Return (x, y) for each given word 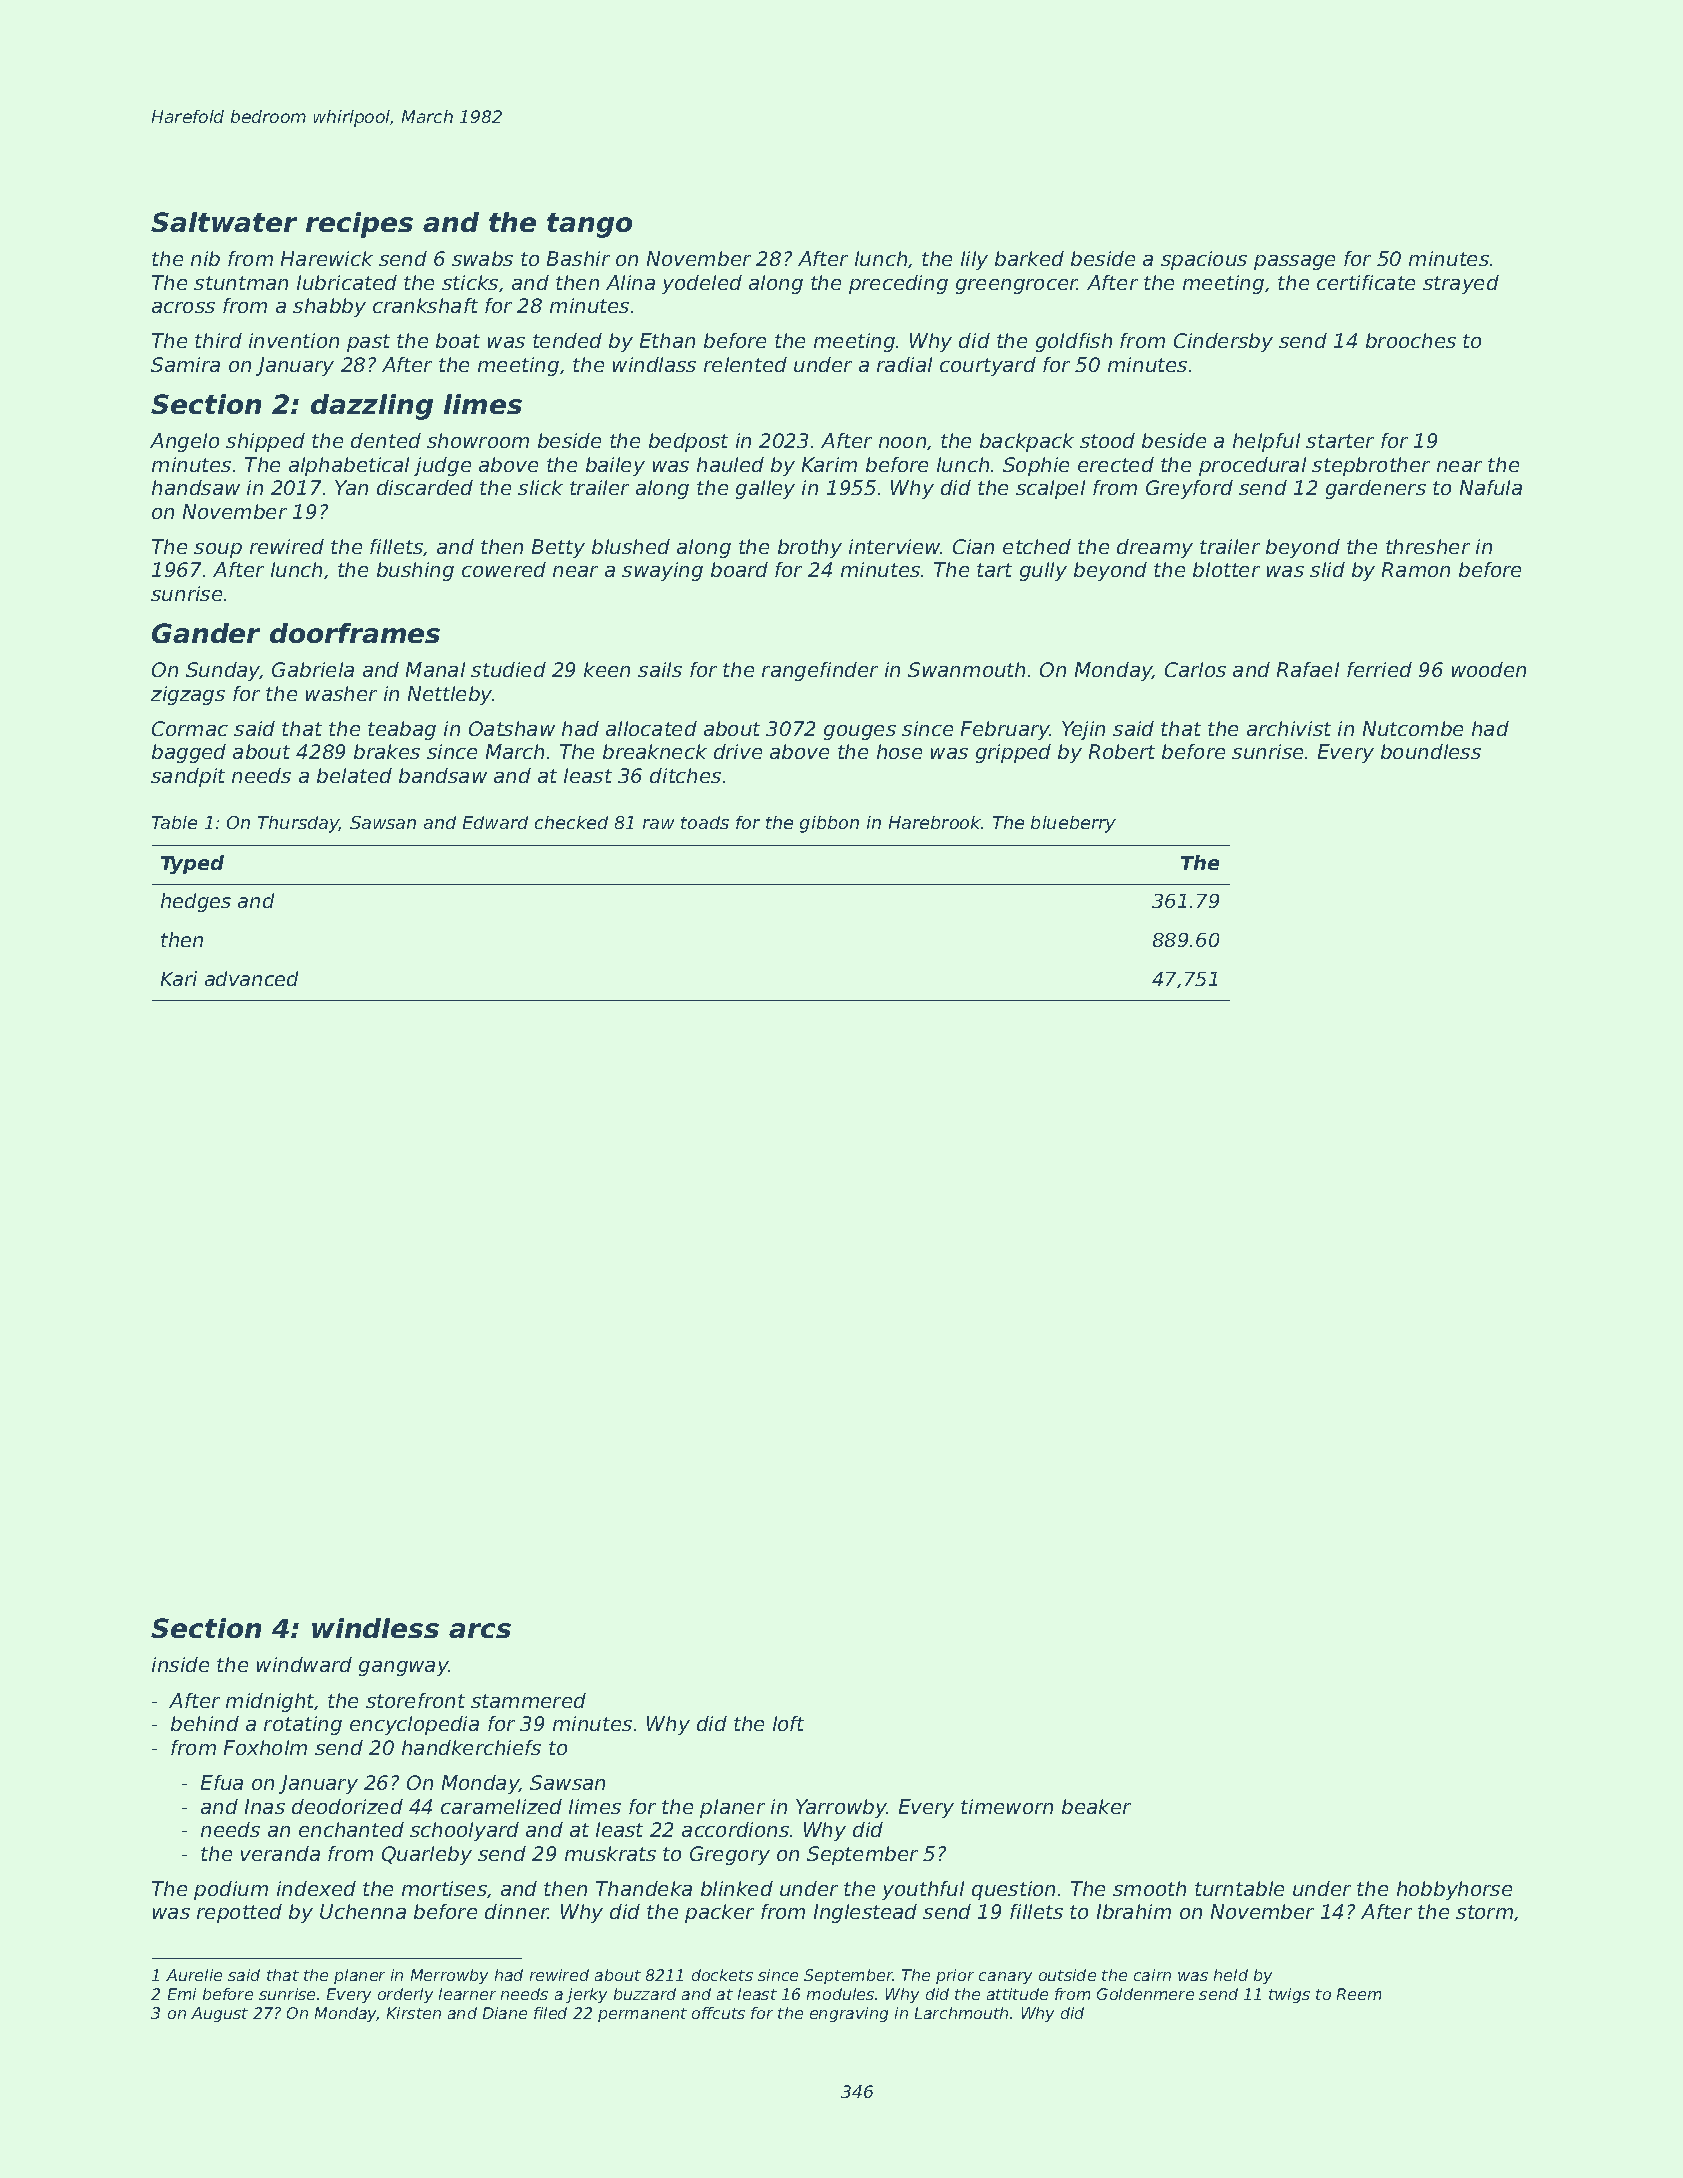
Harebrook (935, 822)
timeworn (1007, 1806)
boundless (1431, 751)
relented (745, 364)
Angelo (184, 442)
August (219, 2014)
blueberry (1073, 824)
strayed (1461, 284)
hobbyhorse (1454, 1890)
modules (840, 1994)
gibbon (829, 824)
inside (180, 1664)
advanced (251, 978)
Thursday (299, 824)
